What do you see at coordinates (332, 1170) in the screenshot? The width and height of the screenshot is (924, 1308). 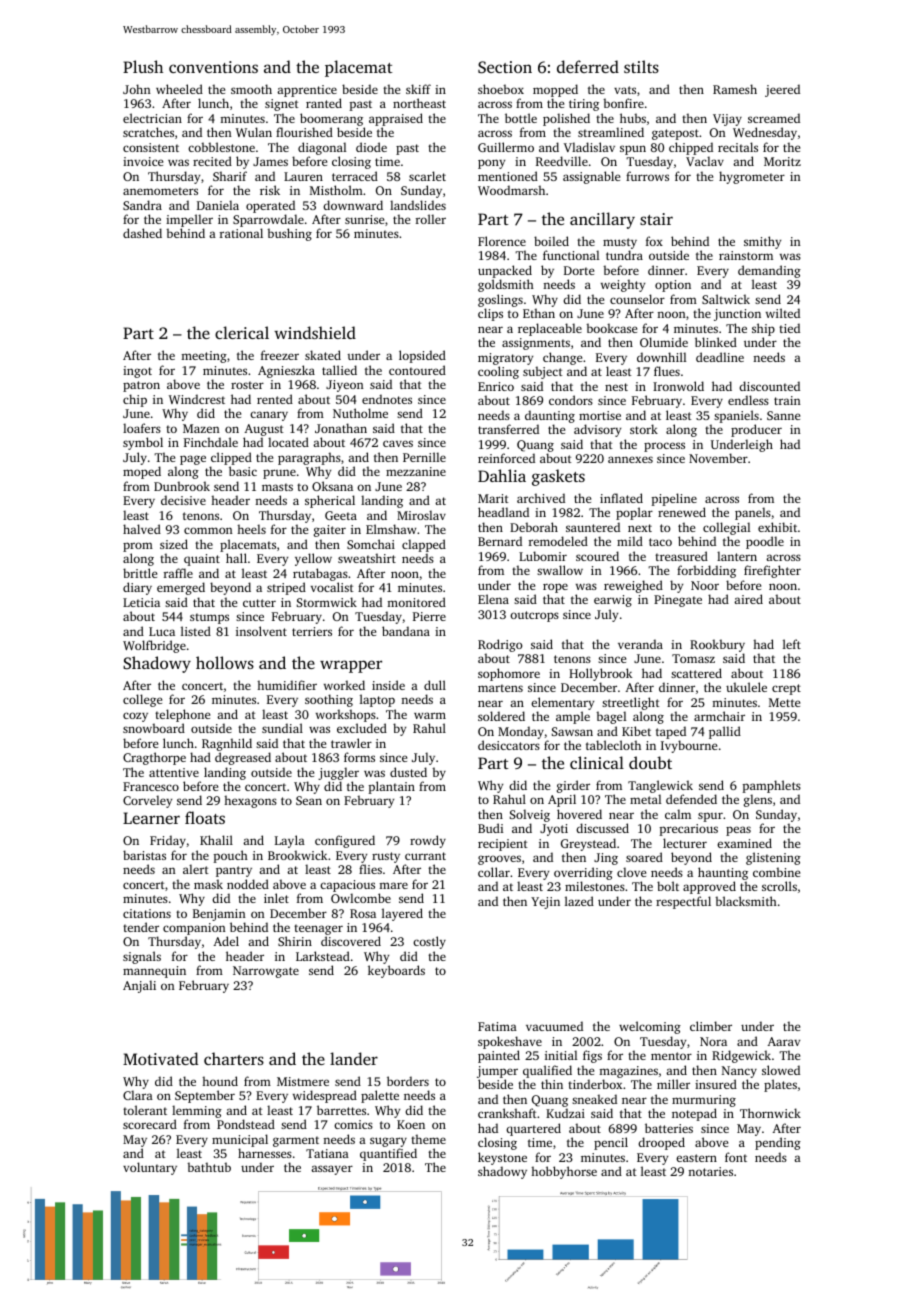 I see `assayer` at bounding box center [332, 1170].
